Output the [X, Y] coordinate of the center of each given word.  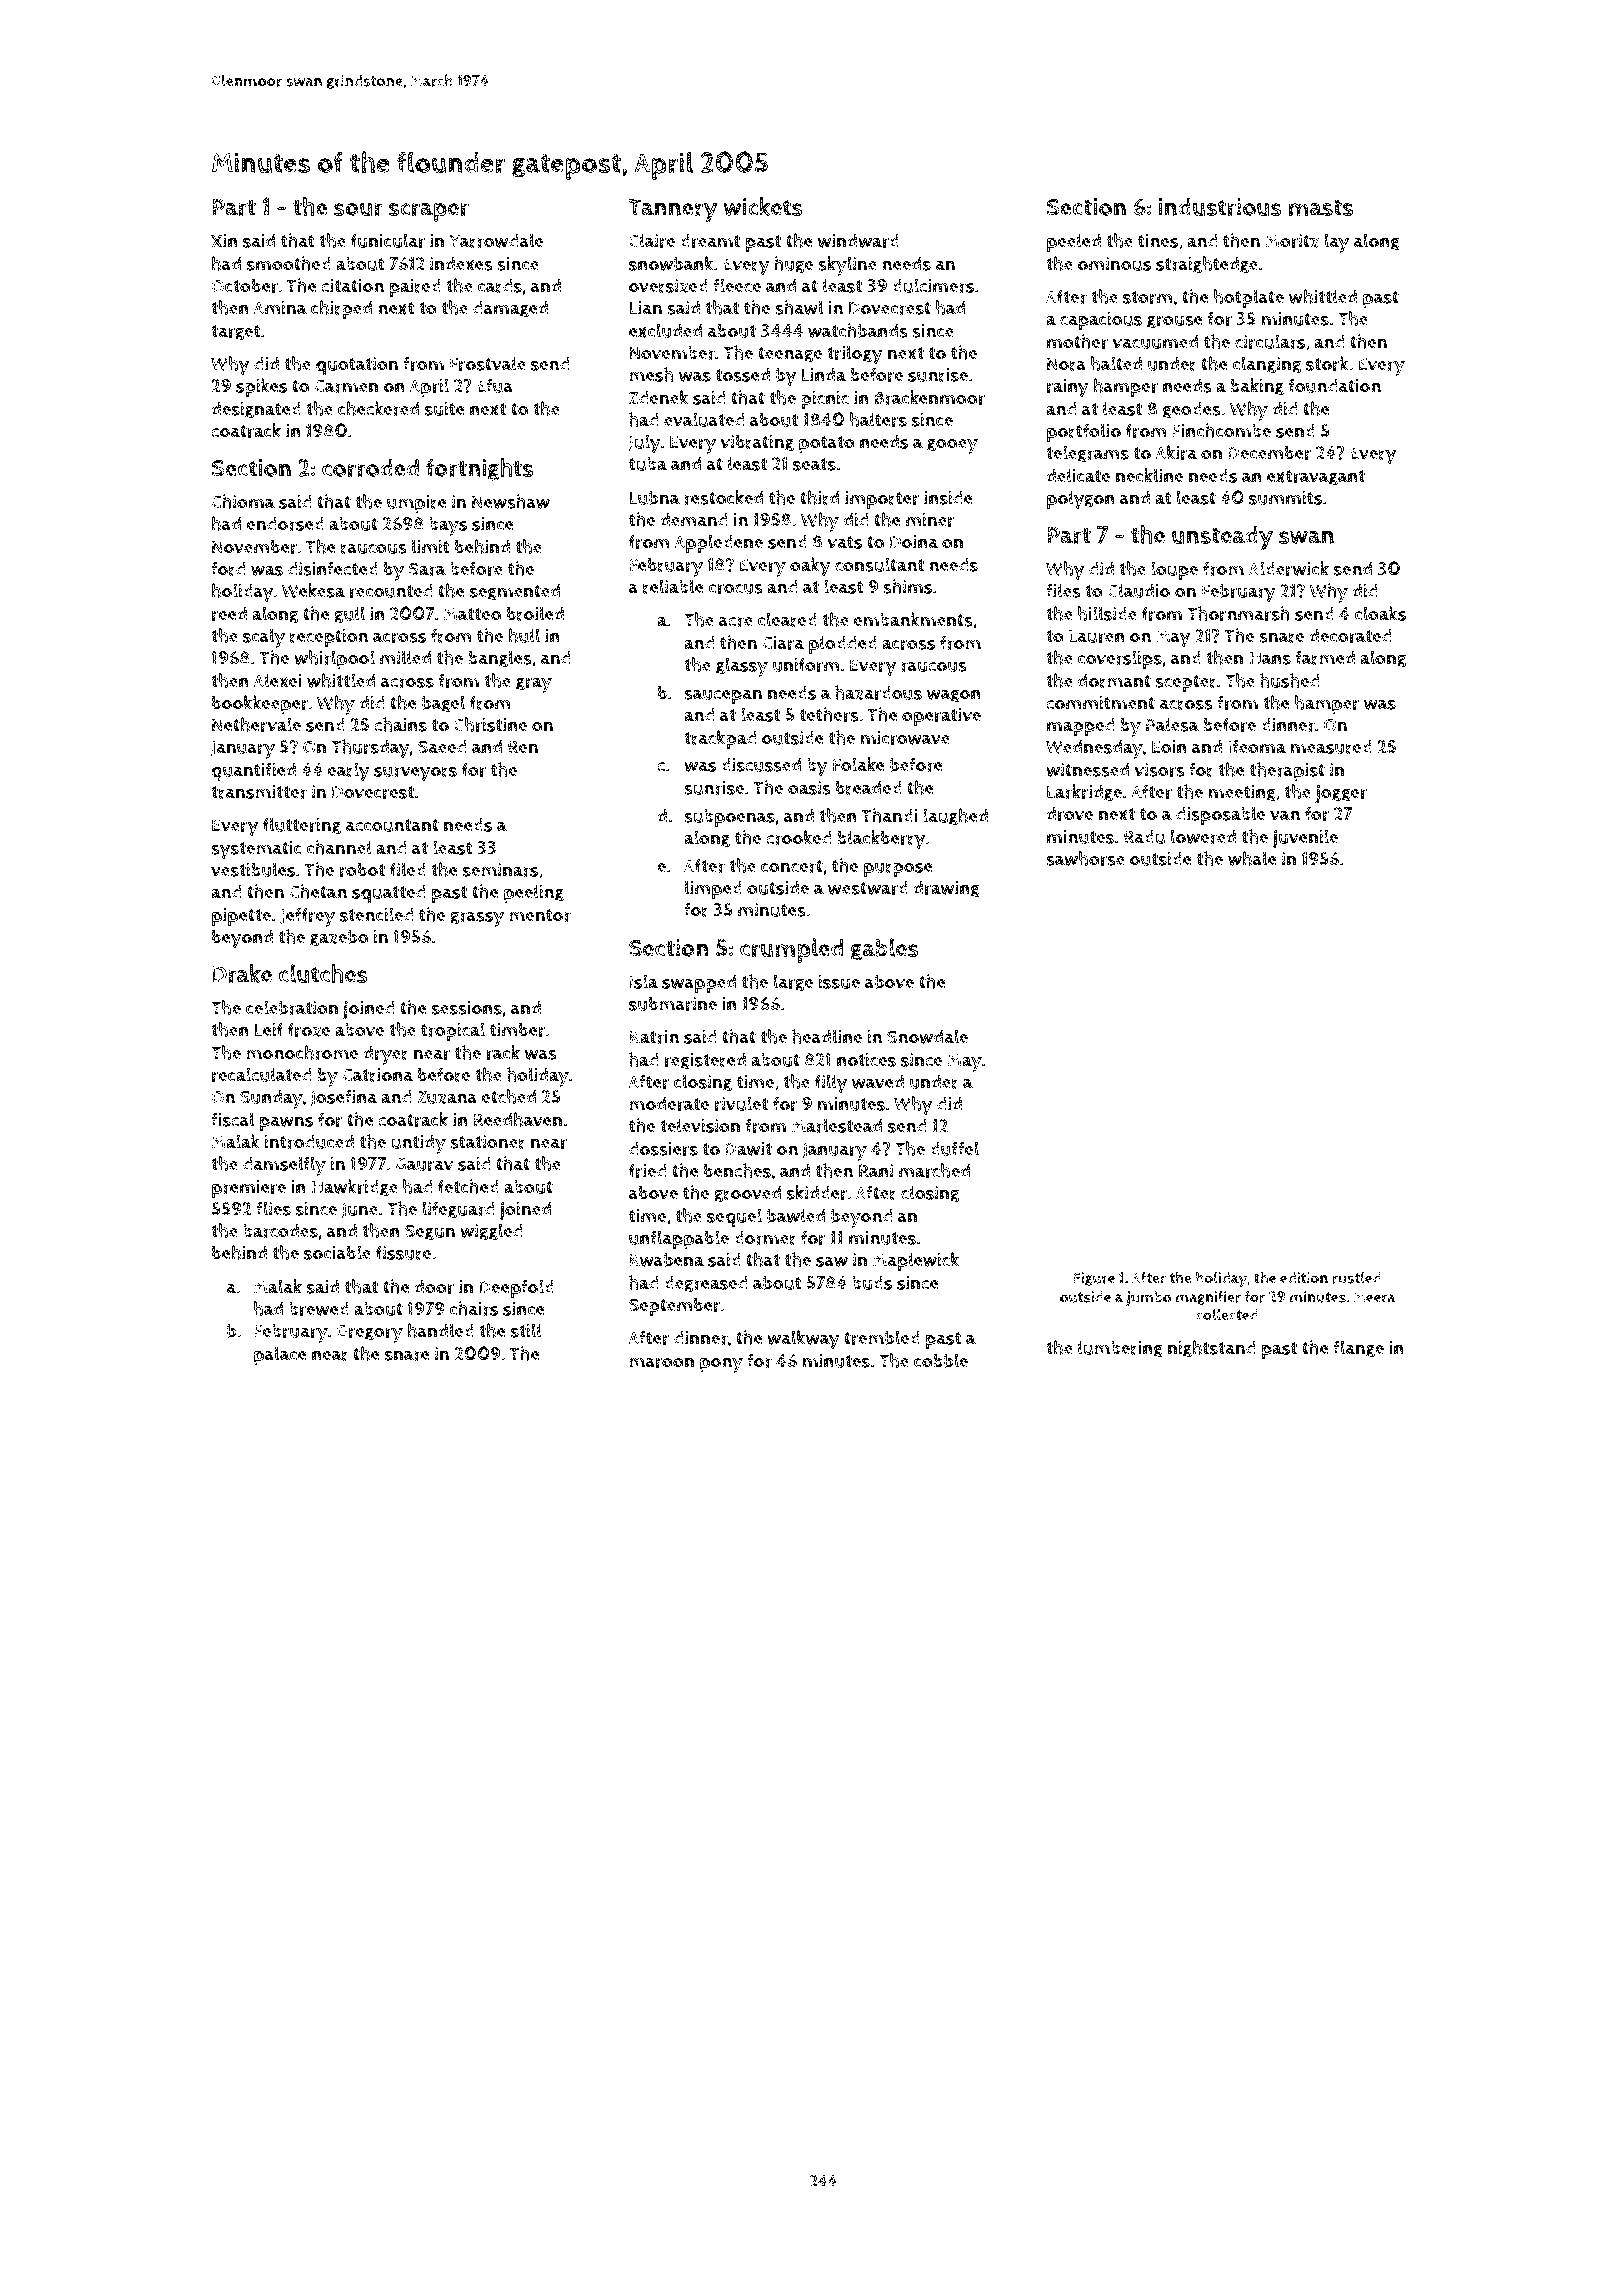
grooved [747, 1194]
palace [280, 1355]
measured [1331, 747]
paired [415, 288]
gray [534, 685]
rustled [1357, 1278]
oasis [809, 788]
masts [1321, 207]
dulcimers [933, 285]
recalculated [262, 1074]
